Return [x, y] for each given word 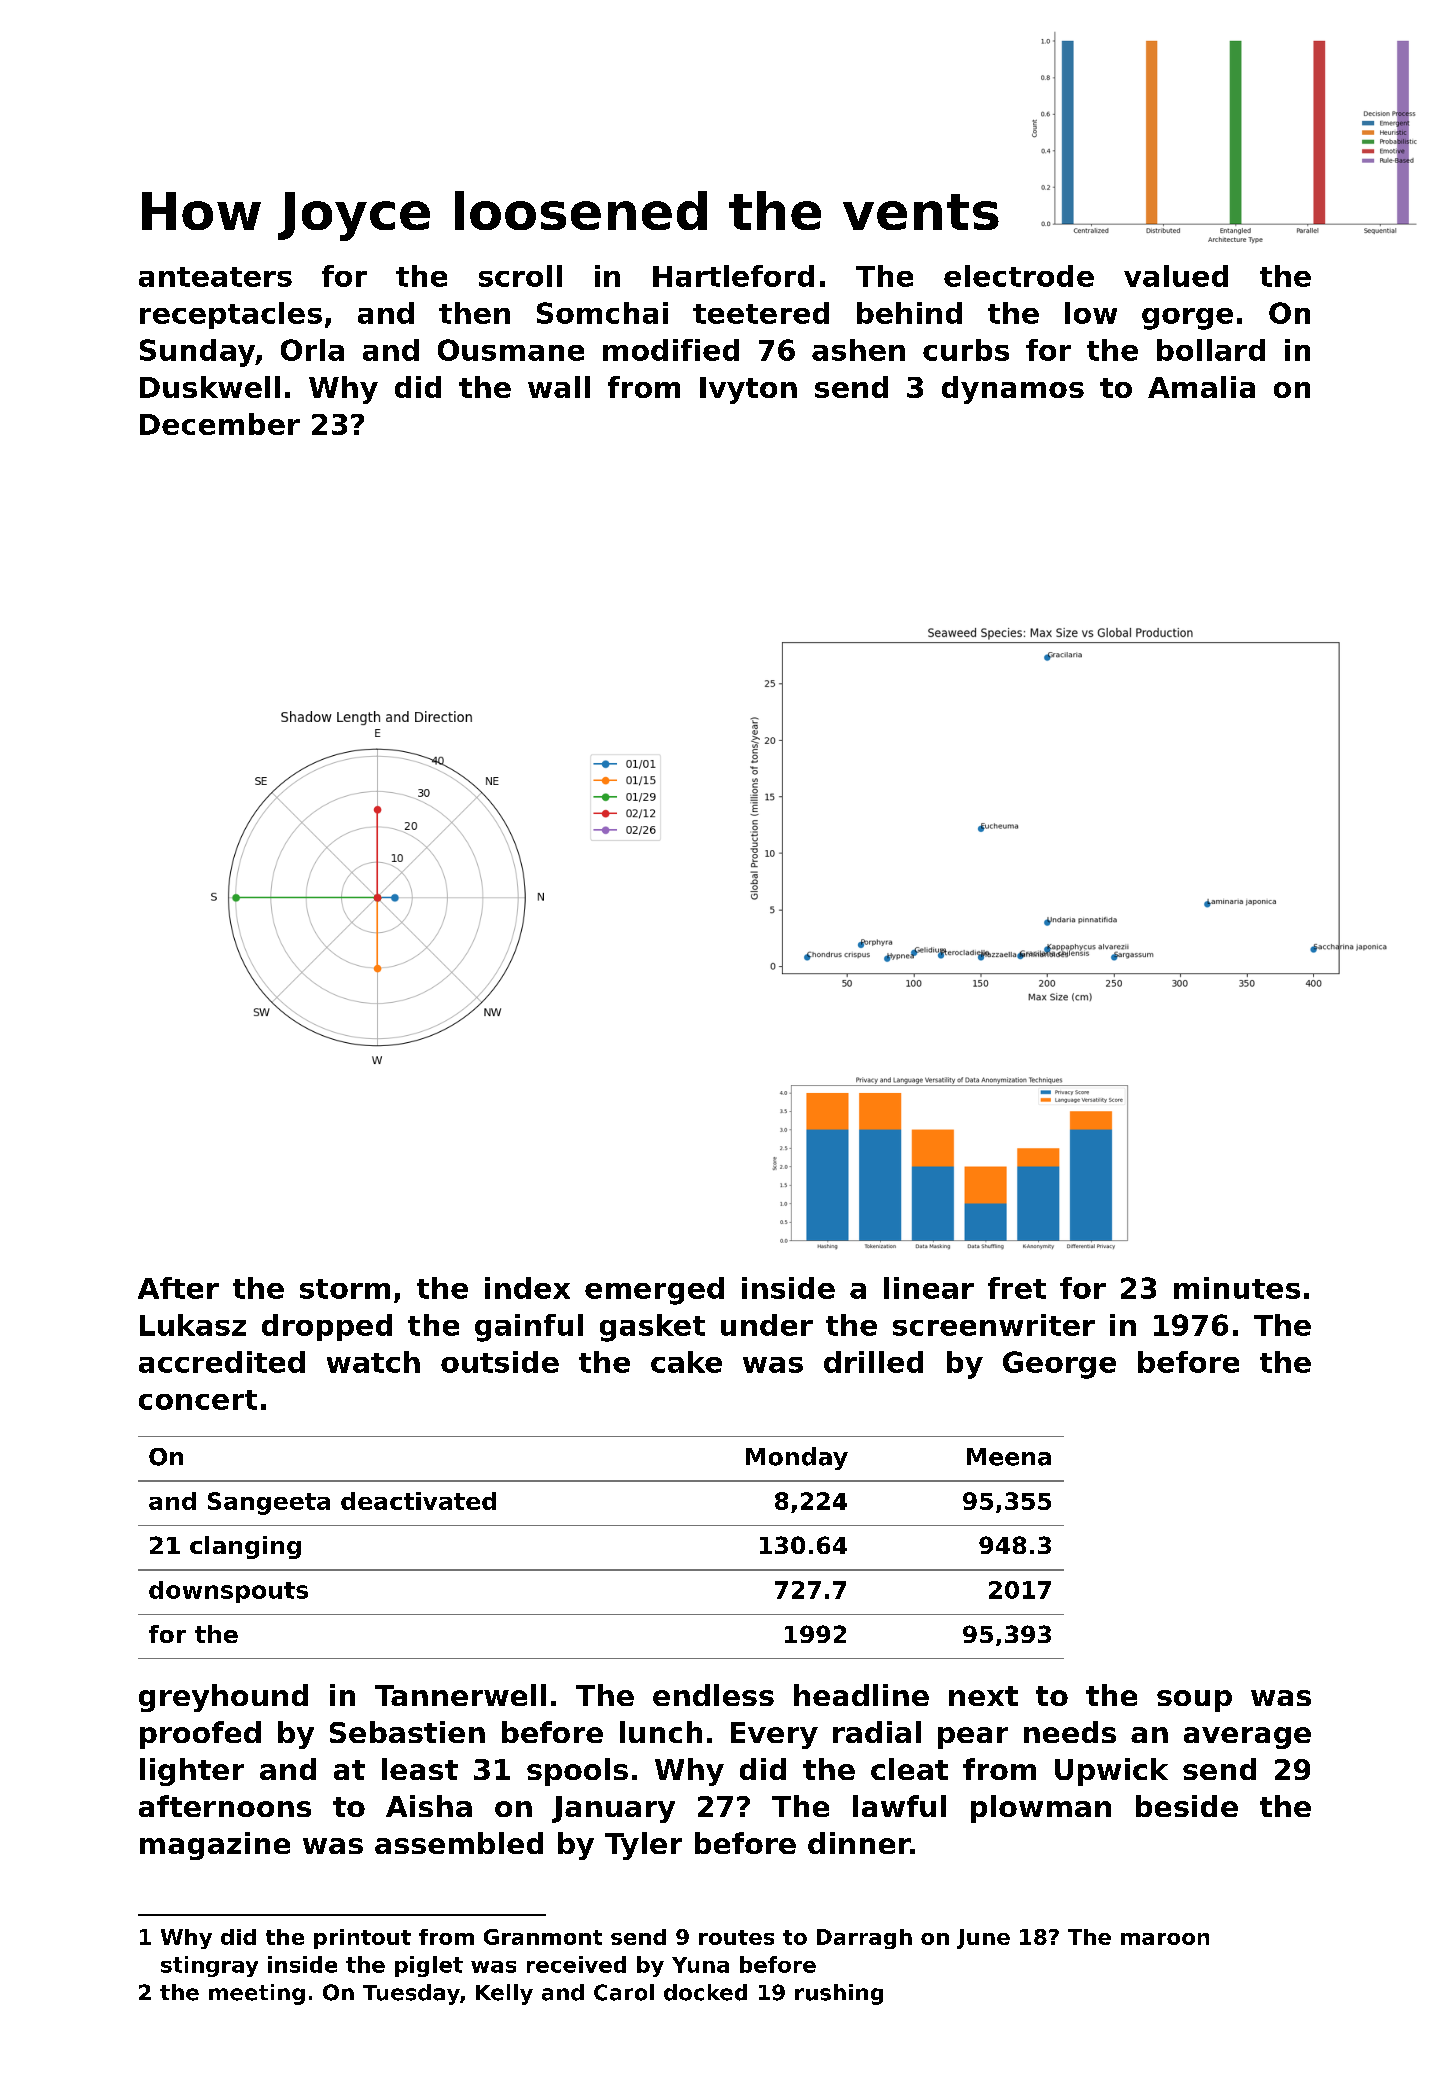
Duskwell [210, 387]
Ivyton [748, 390]
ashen [858, 350]
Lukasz [193, 1325]
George [1059, 1365]
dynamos [1013, 390]
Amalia [1201, 387]
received [576, 1964]
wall [559, 387]
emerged [654, 1291]
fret [1017, 1288]
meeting [257, 1994]
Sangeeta [269, 1503]
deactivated [418, 1501]
